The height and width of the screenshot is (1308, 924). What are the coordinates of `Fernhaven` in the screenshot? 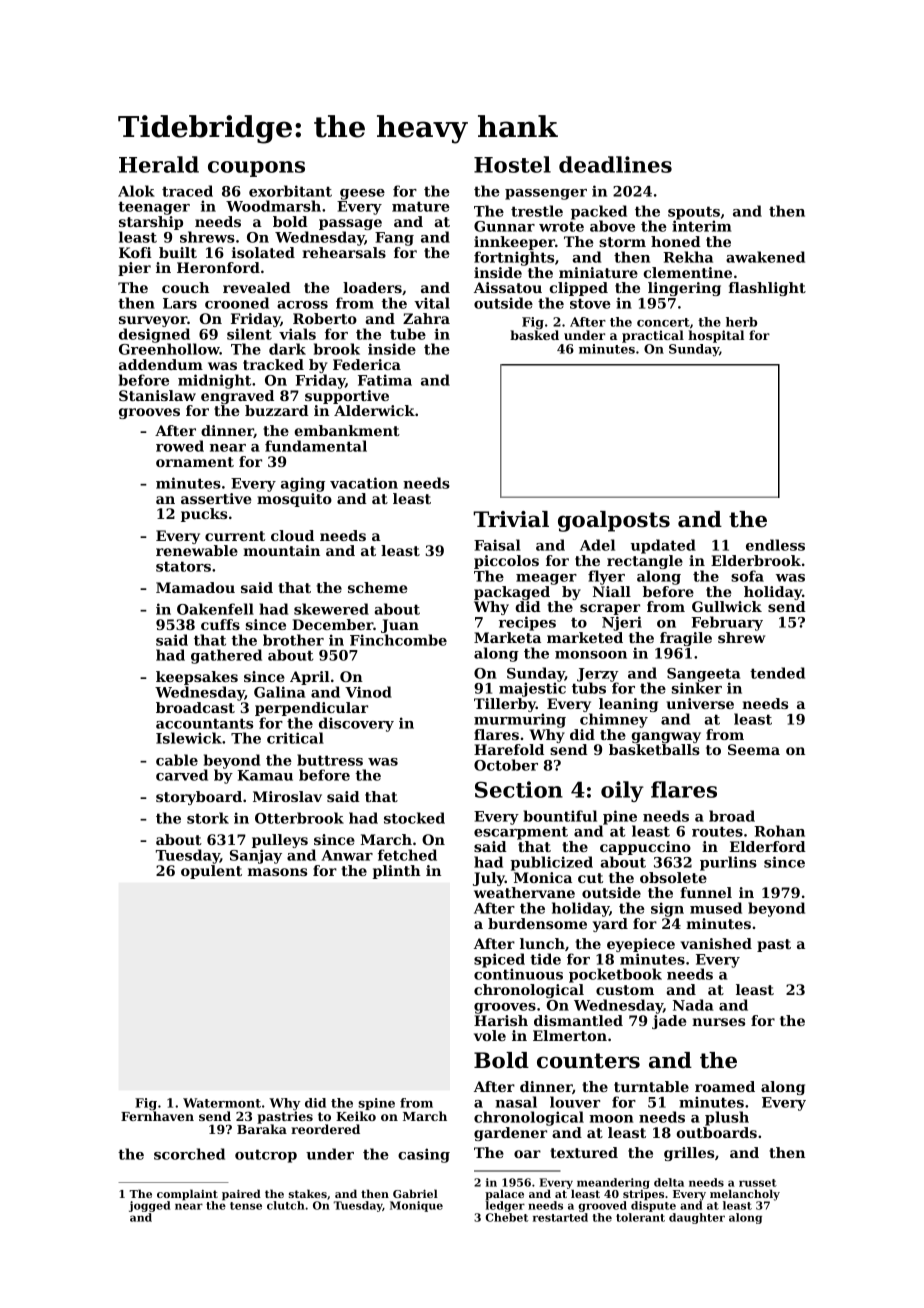 It's located at (157, 1116).
